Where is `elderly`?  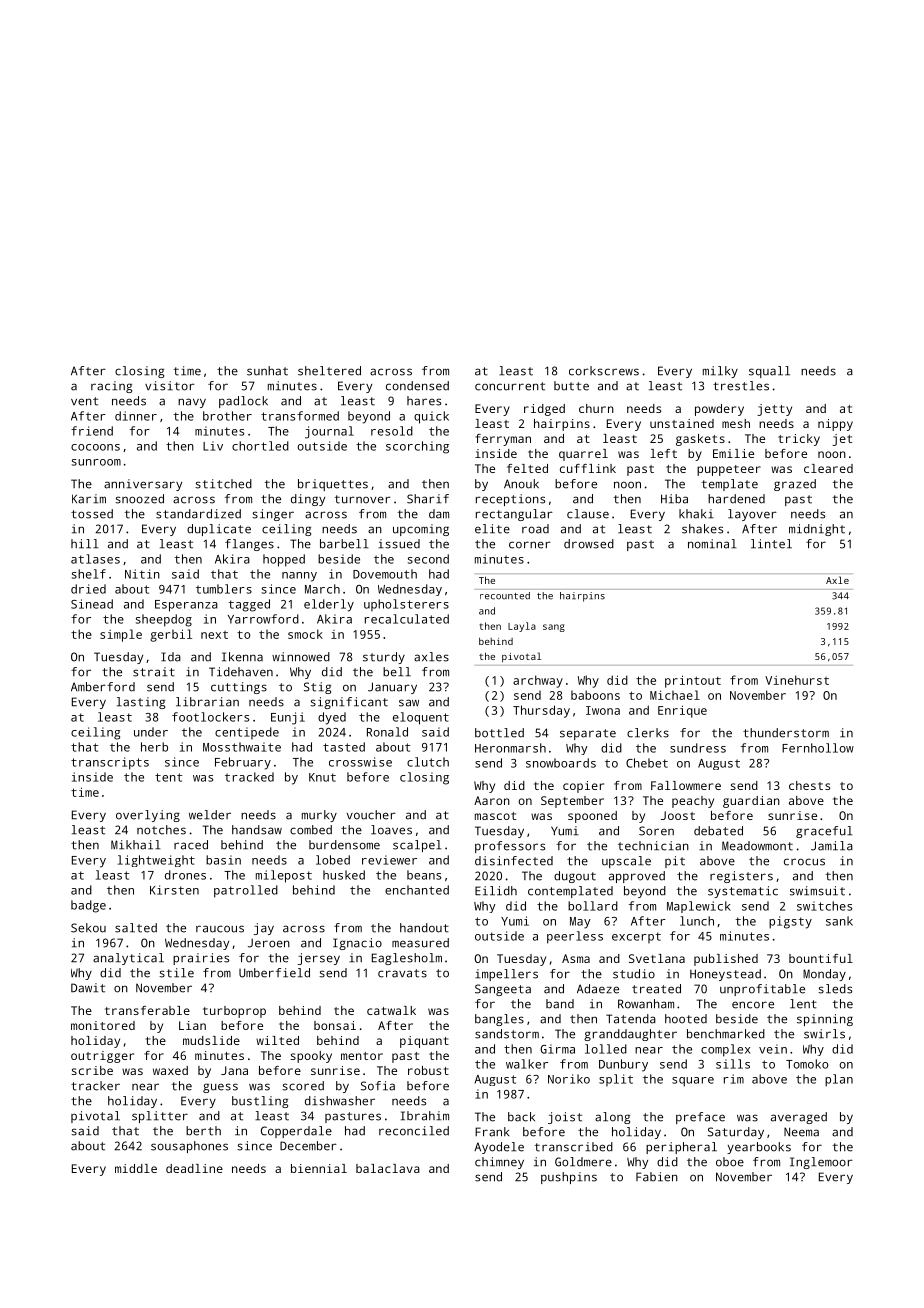 elderly is located at coordinates (329, 605).
